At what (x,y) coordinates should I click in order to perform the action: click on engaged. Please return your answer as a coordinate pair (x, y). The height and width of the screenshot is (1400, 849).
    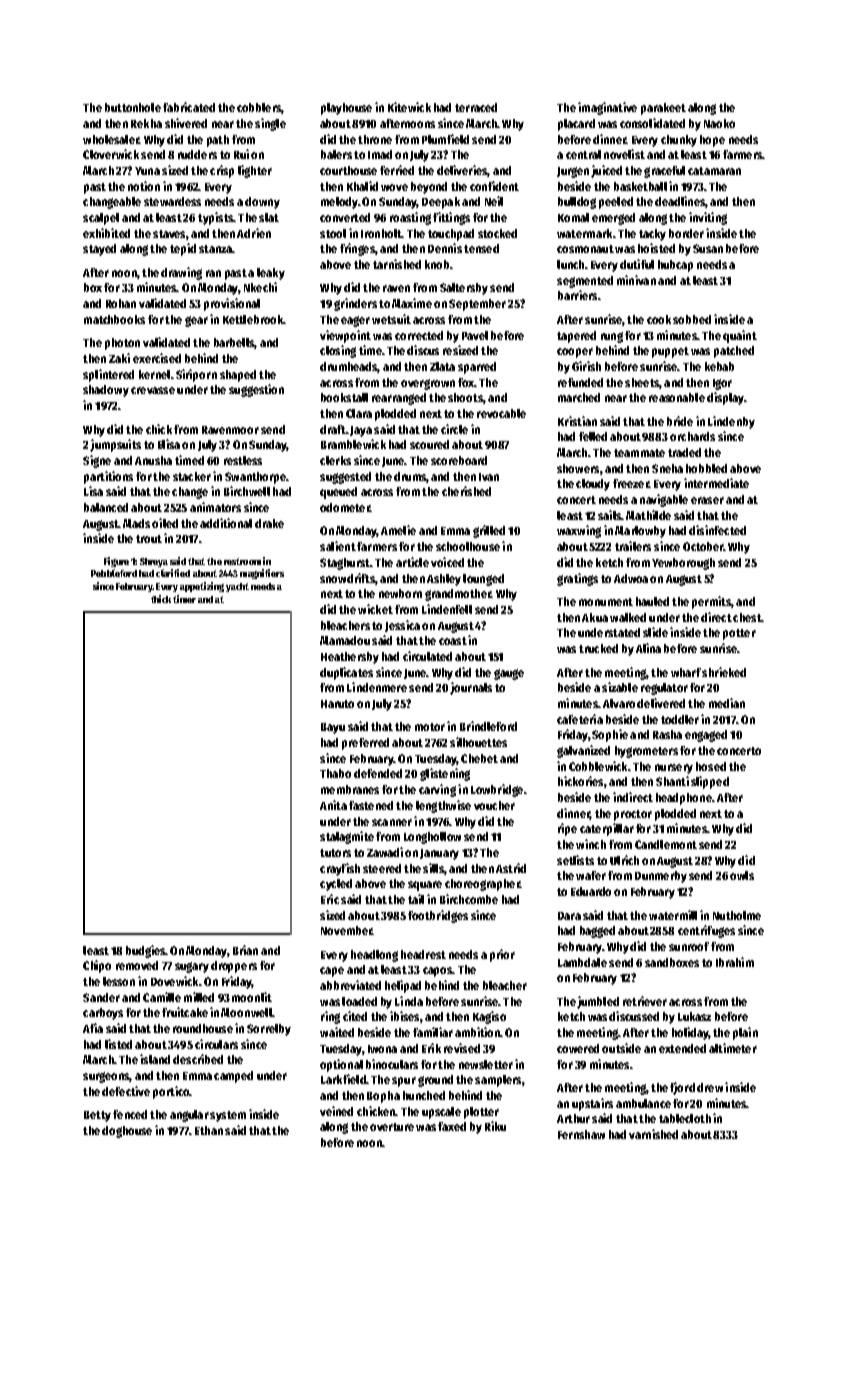
    Looking at the image, I should click on (706, 736).
